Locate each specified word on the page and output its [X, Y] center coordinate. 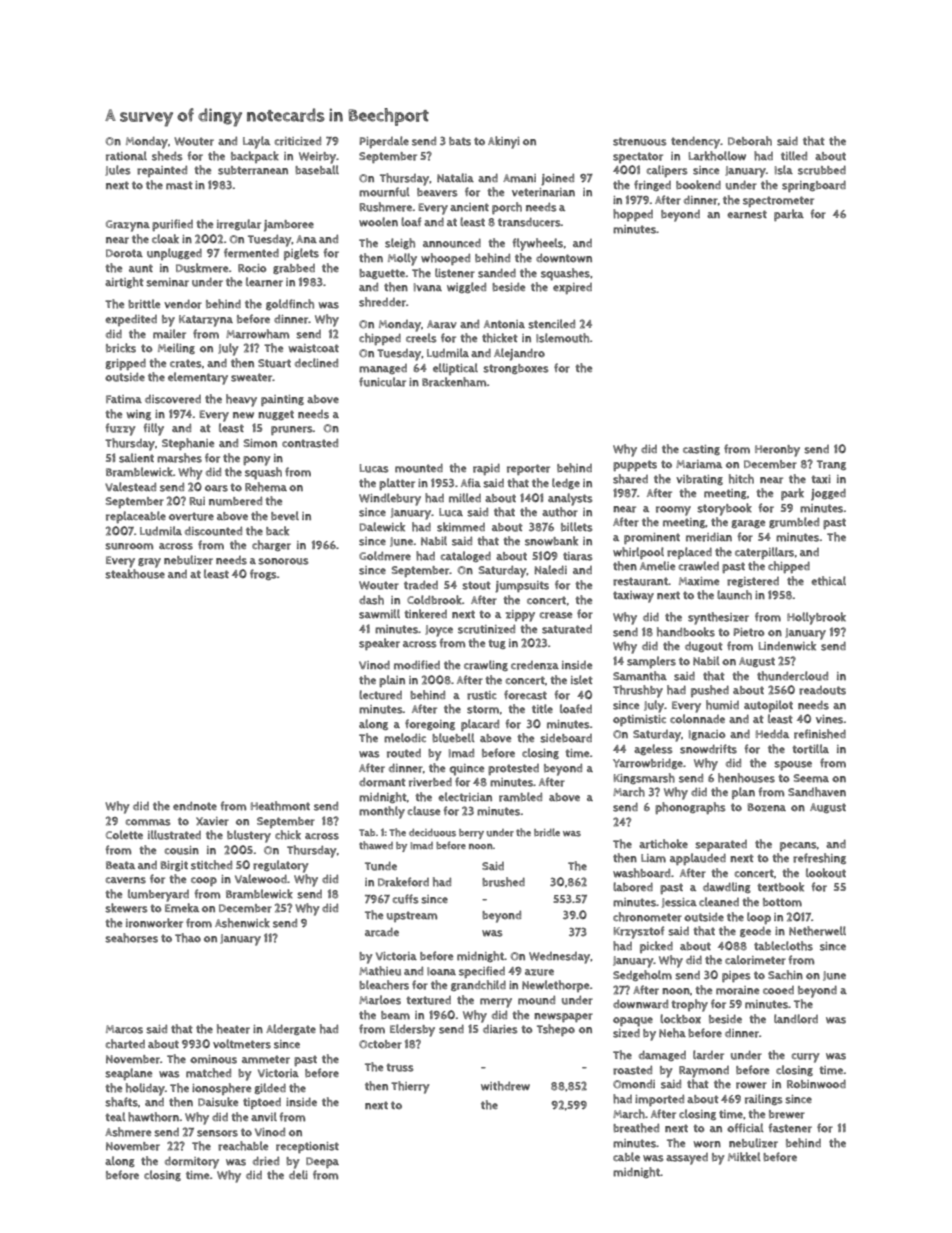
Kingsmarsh [644, 778]
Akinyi [504, 142]
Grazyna [128, 226]
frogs [263, 574]
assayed [687, 1159]
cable [626, 1156]
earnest [747, 214]
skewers [126, 908]
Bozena [767, 807]
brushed [503, 882]
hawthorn [153, 1117]
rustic [482, 695]
